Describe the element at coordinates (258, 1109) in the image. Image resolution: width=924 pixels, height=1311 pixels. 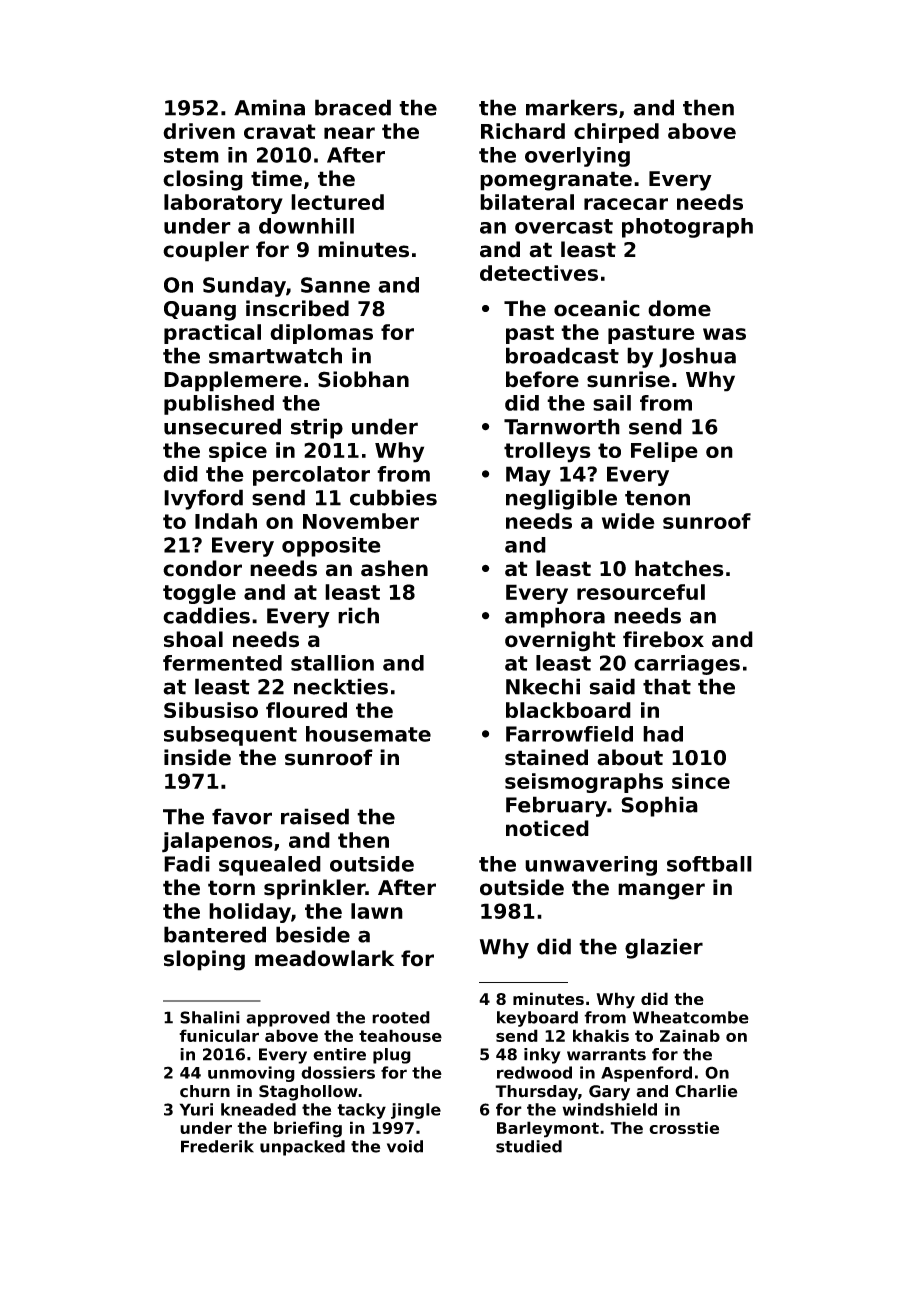
I see `kneaded` at that location.
